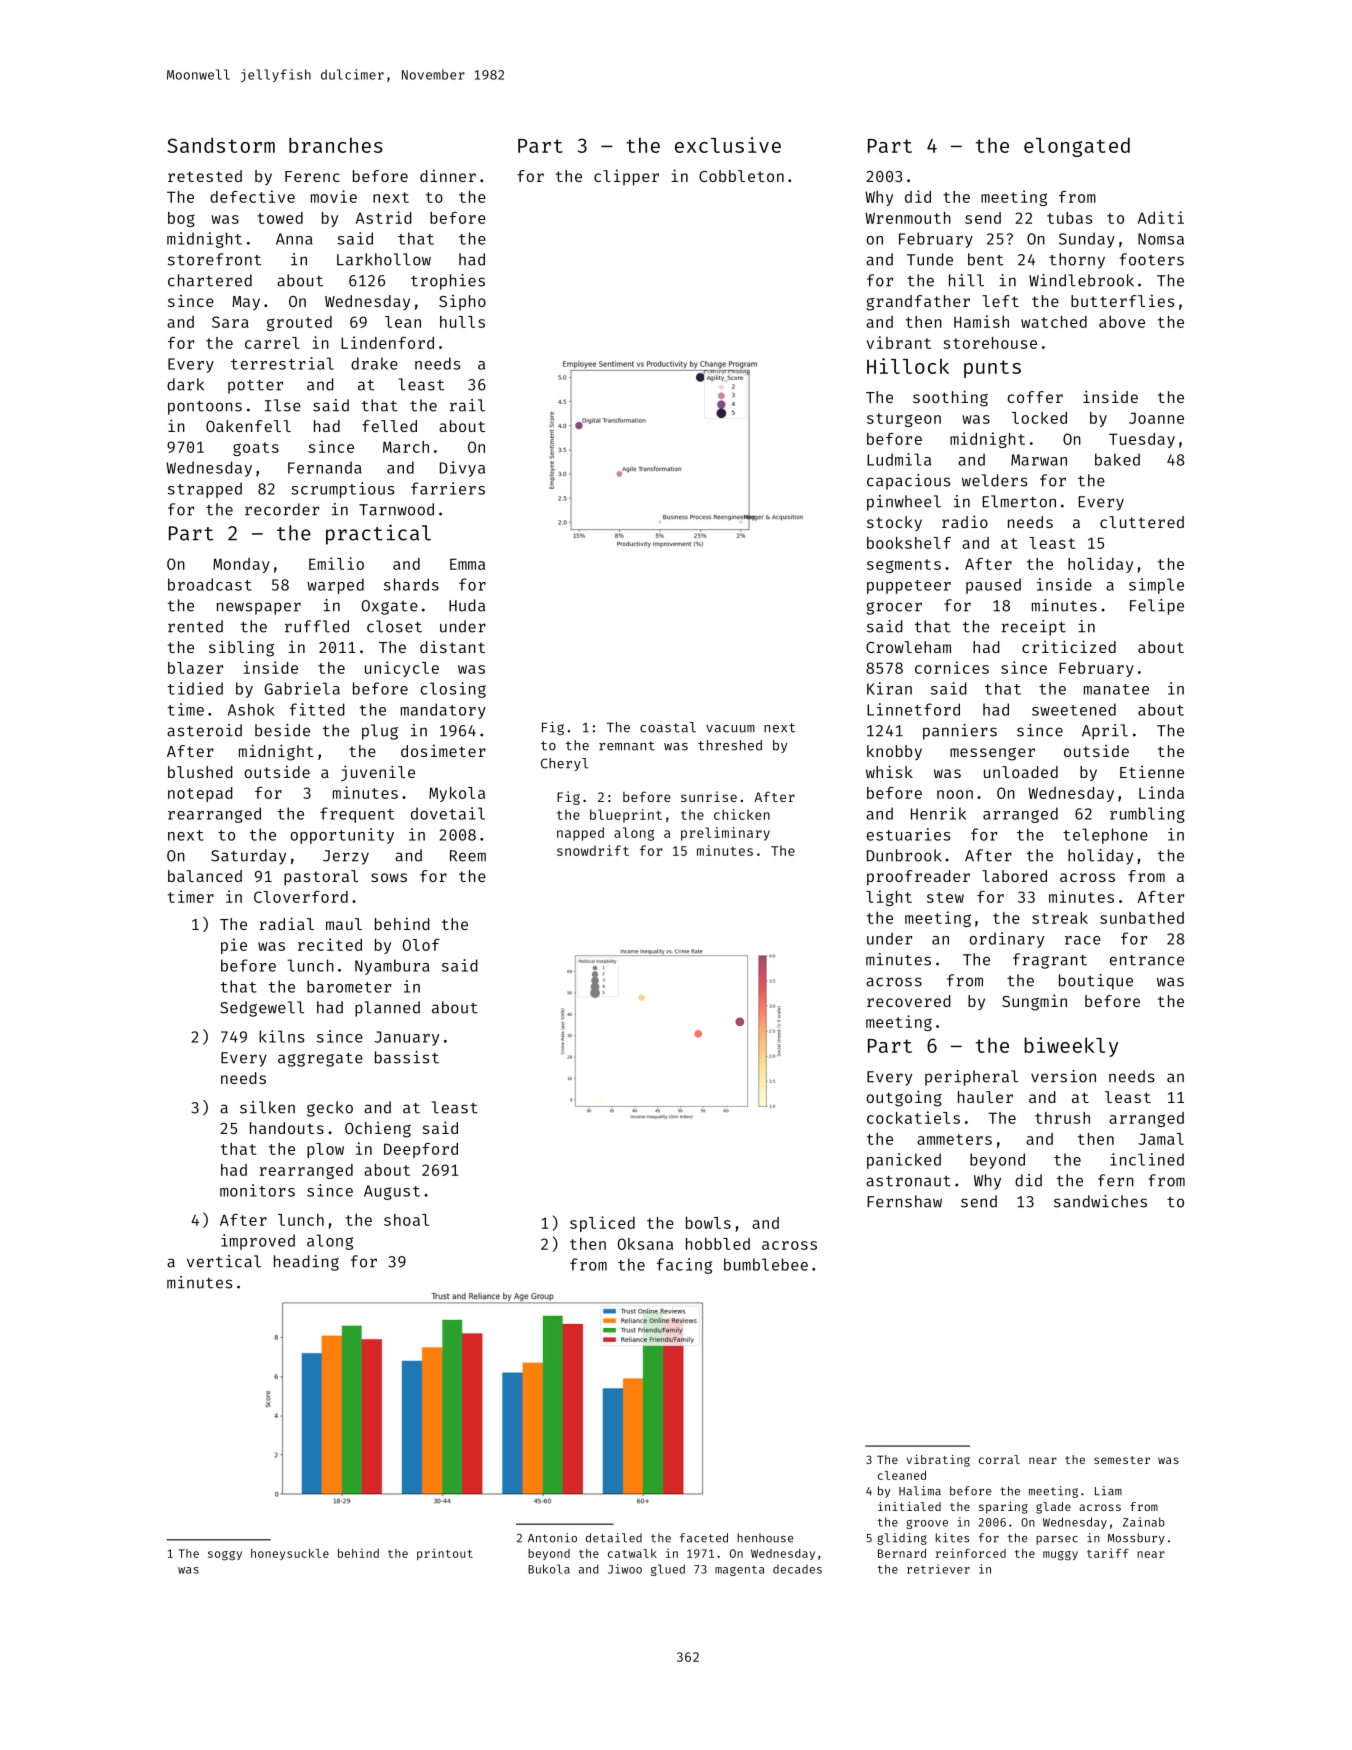  Describe the element at coordinates (985, 1097) in the screenshot. I see `hauler` at that location.
